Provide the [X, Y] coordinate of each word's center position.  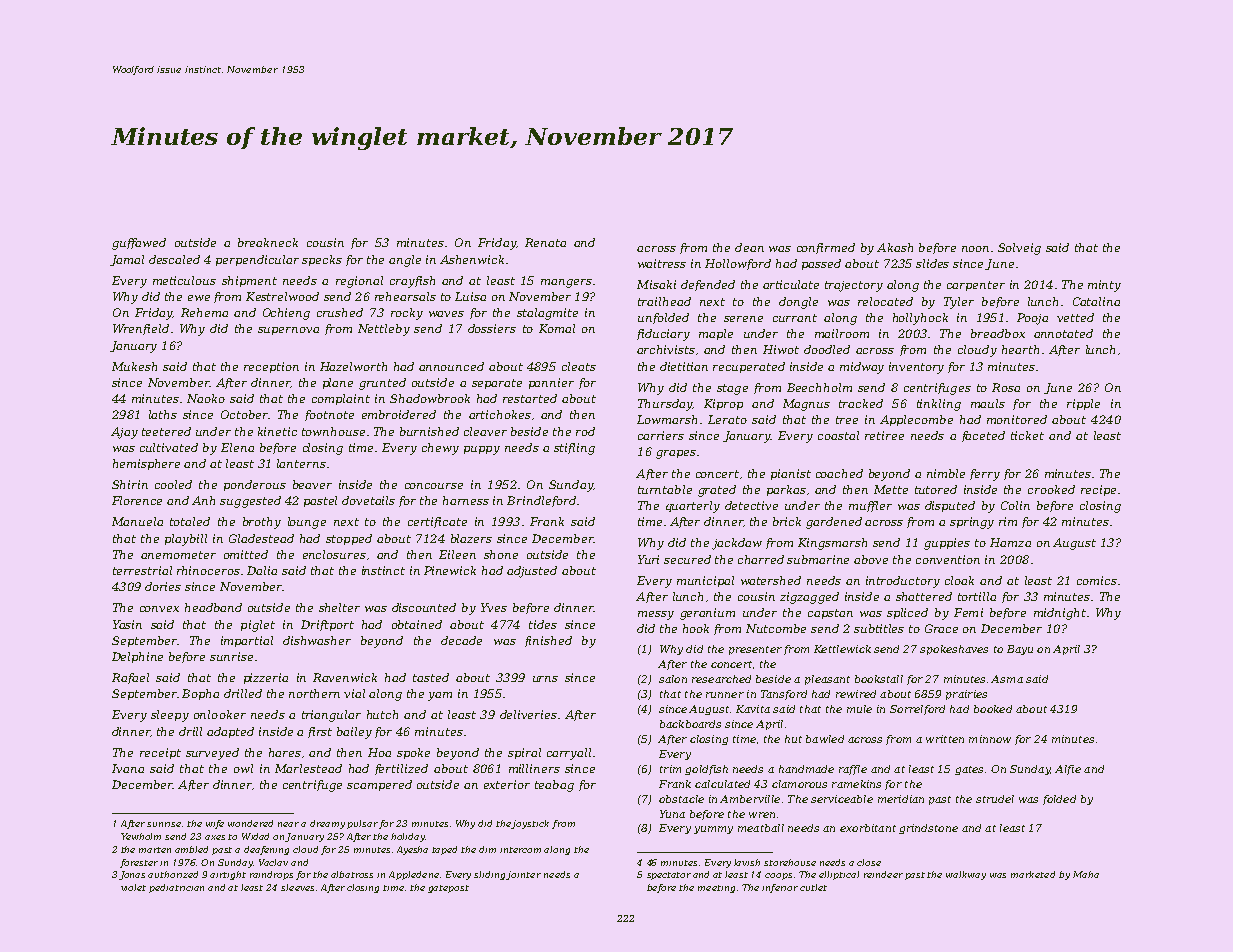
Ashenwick [472, 259]
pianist [791, 474]
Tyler [959, 303]
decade [461, 640]
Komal [557, 328]
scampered [379, 785]
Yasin [127, 624]
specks [322, 260]
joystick [530, 824]
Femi [968, 612]
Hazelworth [353, 366]
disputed [950, 506]
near [288, 824]
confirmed [826, 248]
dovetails [368, 500]
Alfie [1068, 770]
